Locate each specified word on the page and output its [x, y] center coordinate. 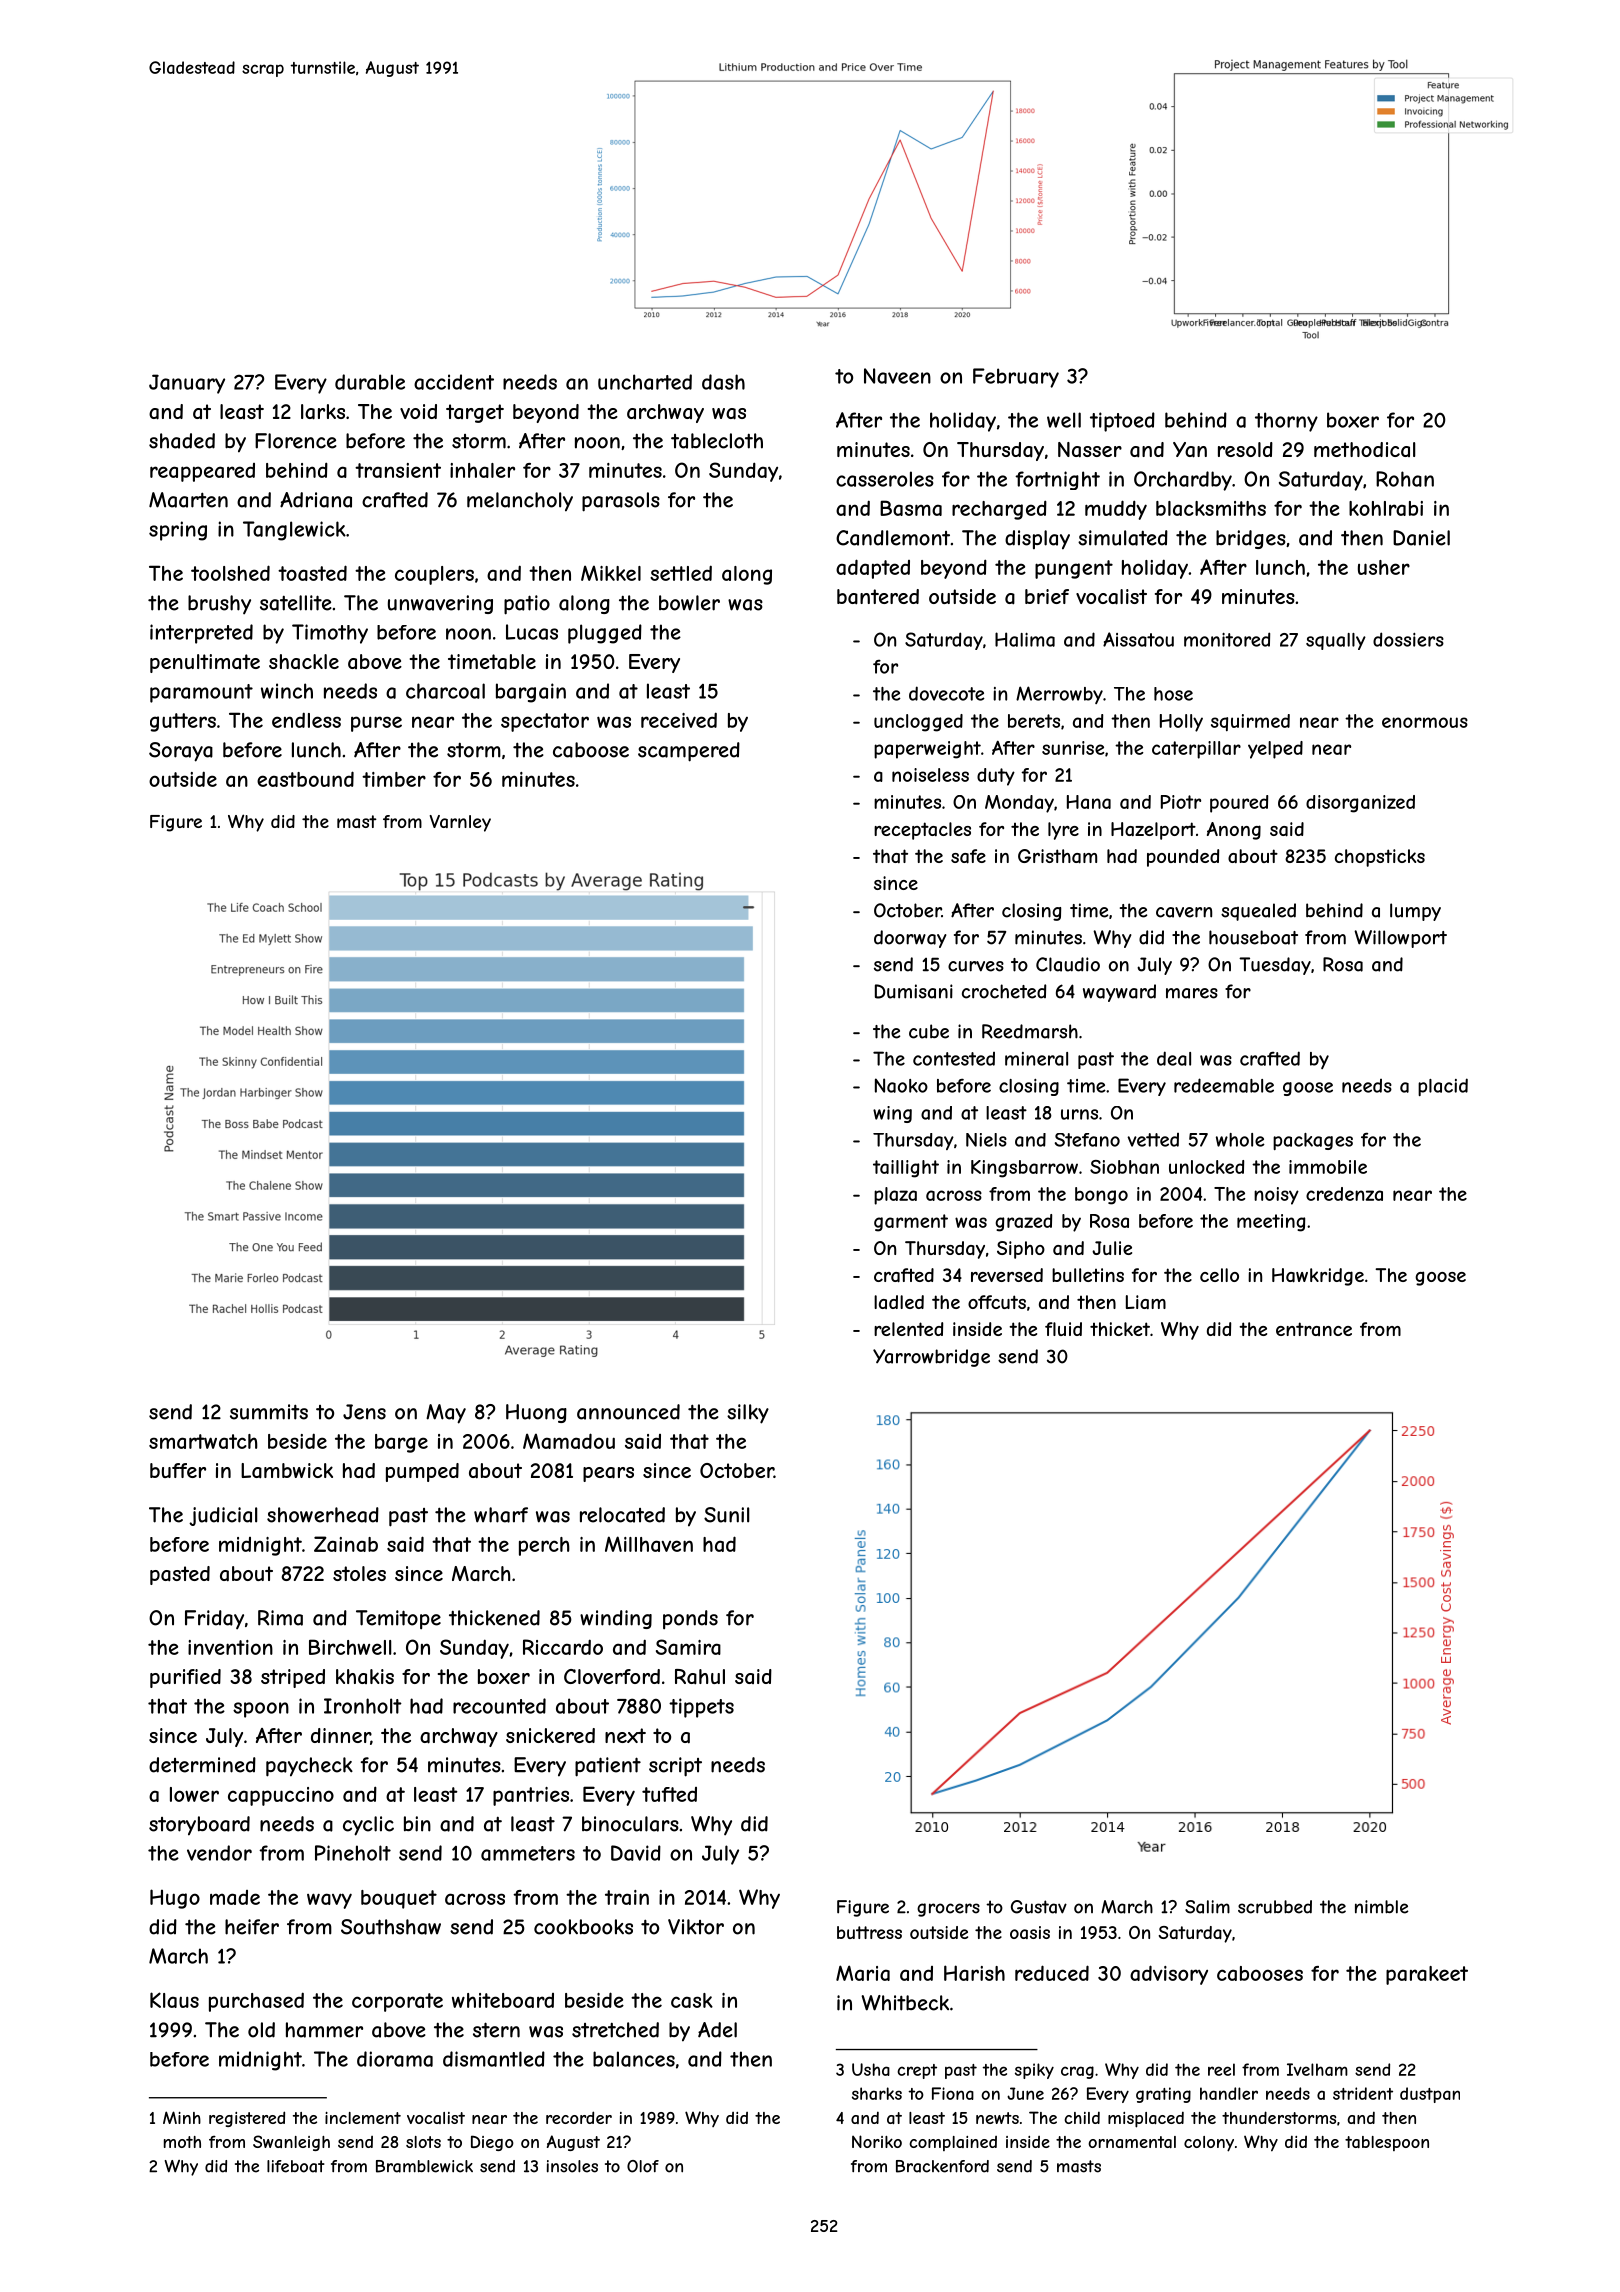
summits [269, 1412]
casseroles [885, 479]
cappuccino [281, 1796]
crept [917, 2071]
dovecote [947, 693]
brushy [219, 605]
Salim [1207, 1907]
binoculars [630, 1824]
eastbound [305, 779]
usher [1384, 567]
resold [1245, 449]
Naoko [901, 1085]
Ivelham [1317, 2069]
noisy [1276, 1196]
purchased [256, 2002]
